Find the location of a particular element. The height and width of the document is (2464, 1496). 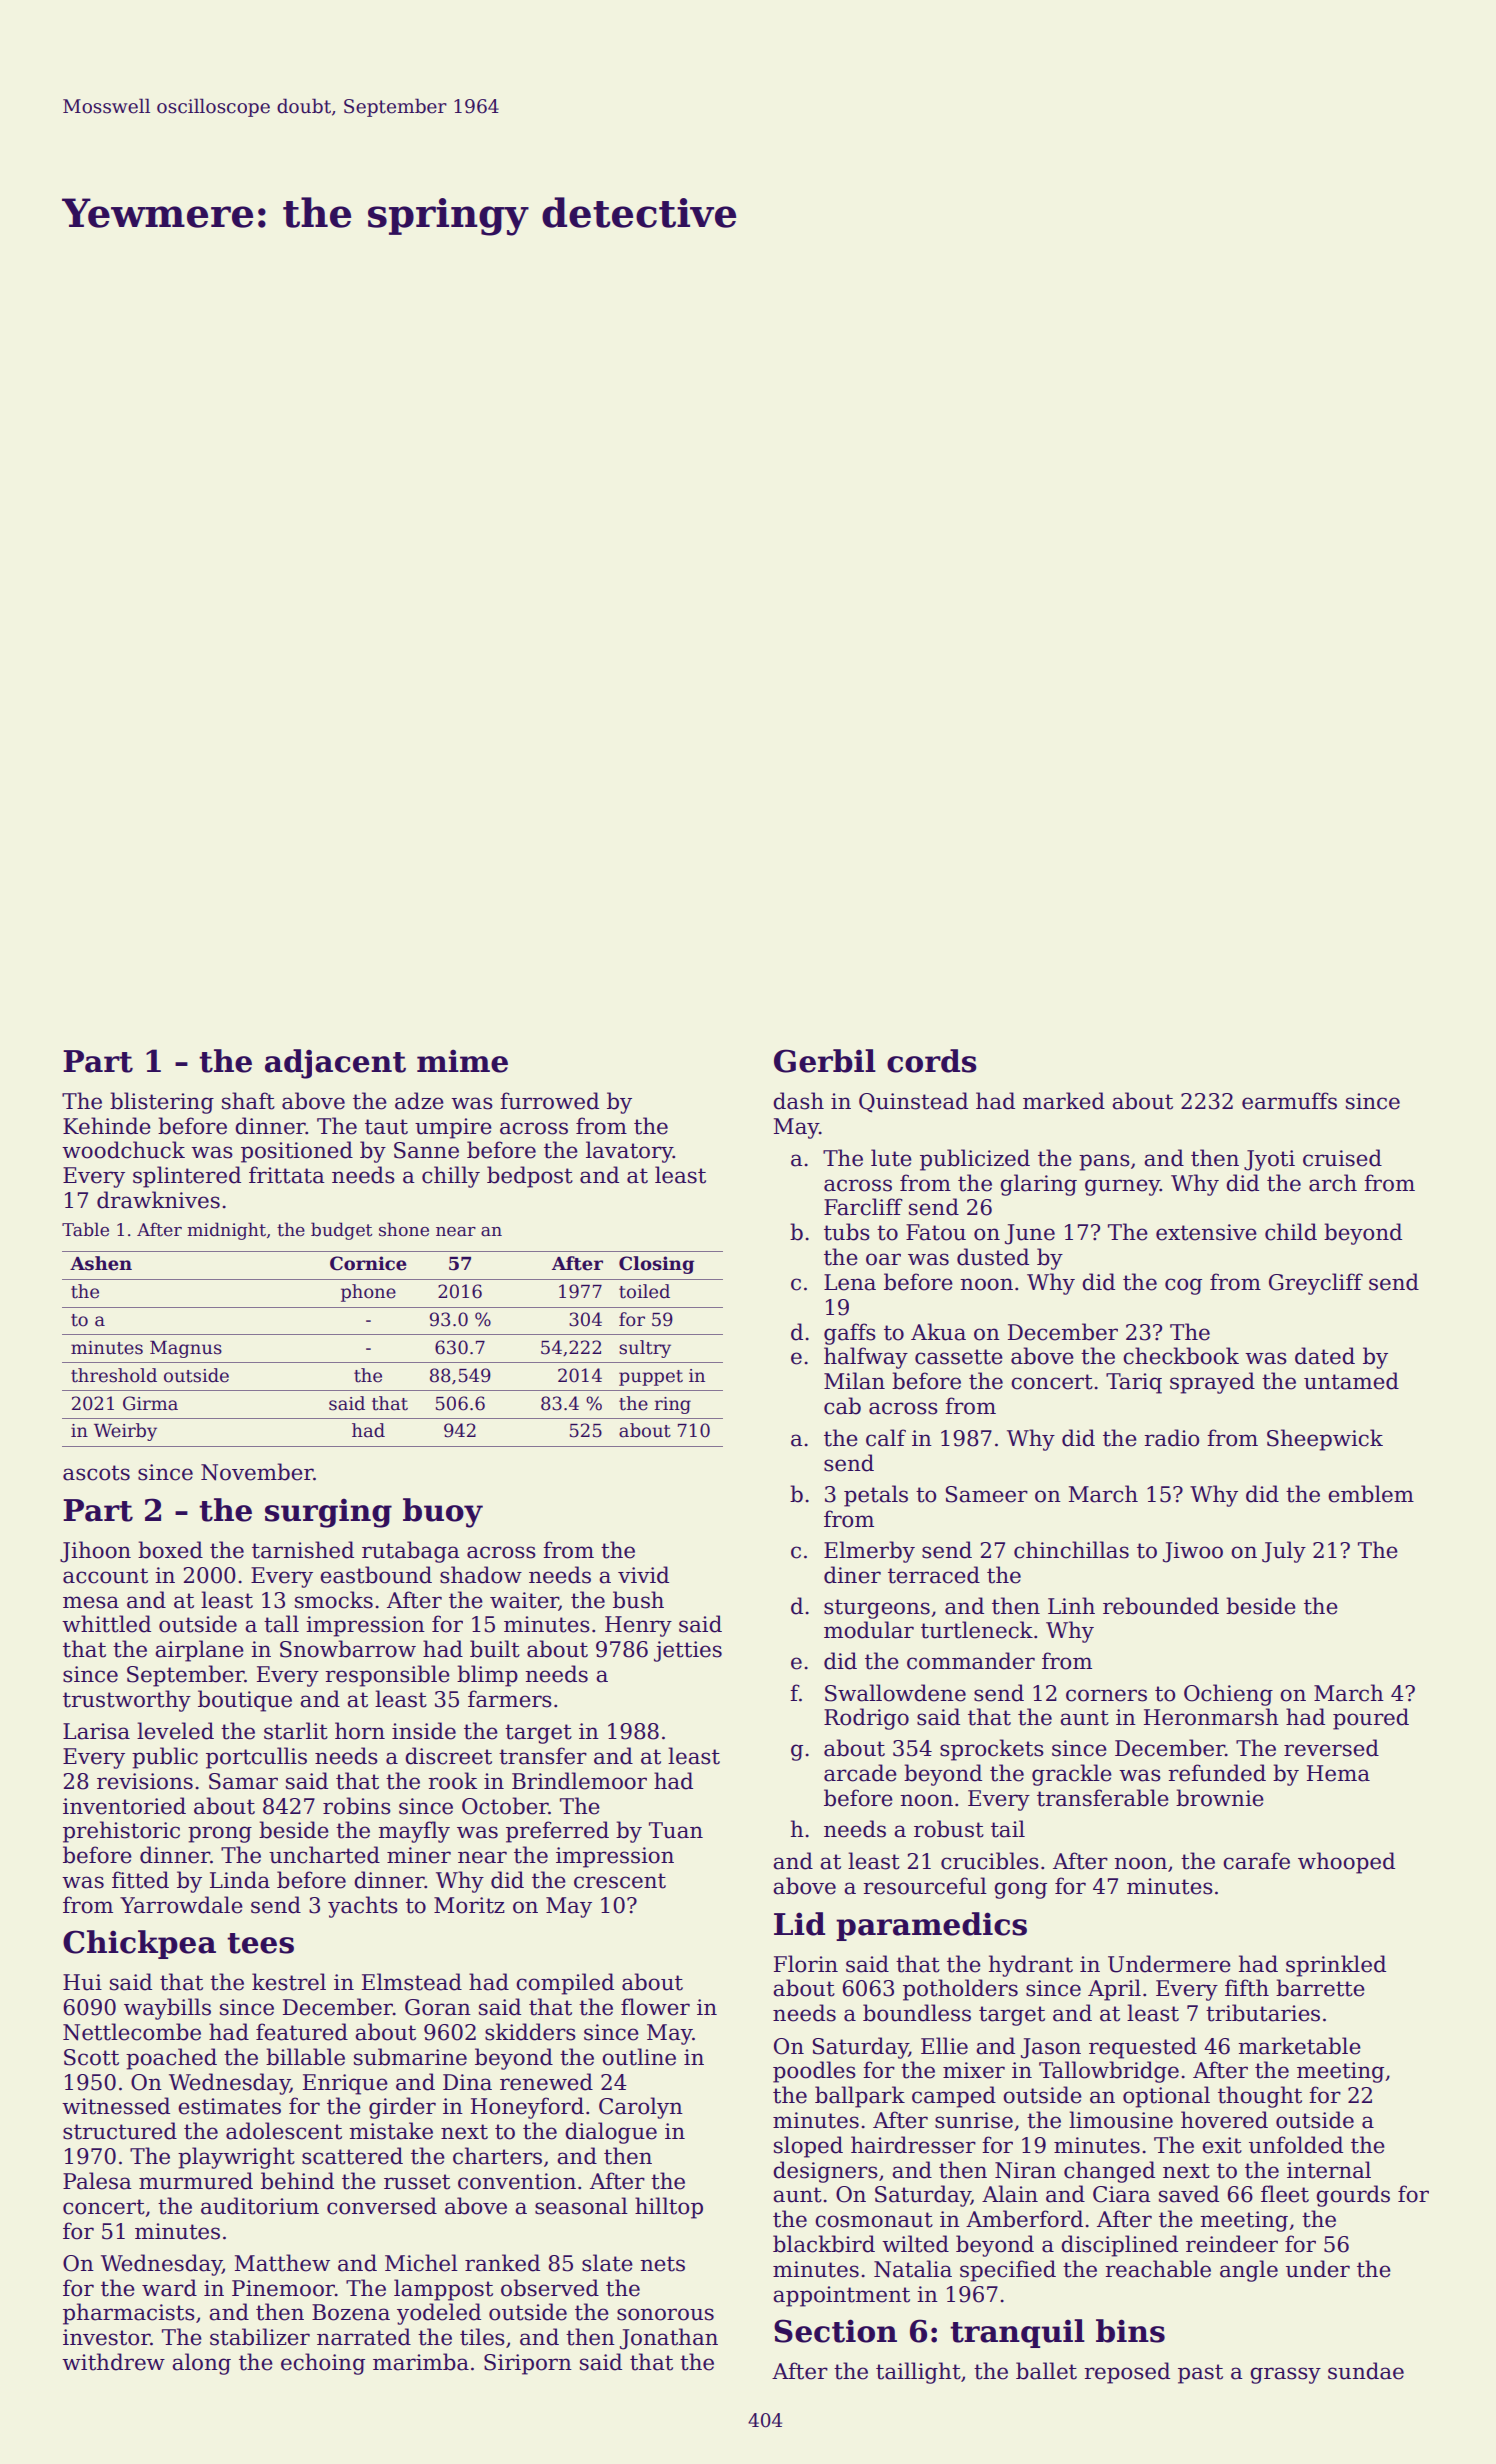

grackle is located at coordinates (1072, 1775).
